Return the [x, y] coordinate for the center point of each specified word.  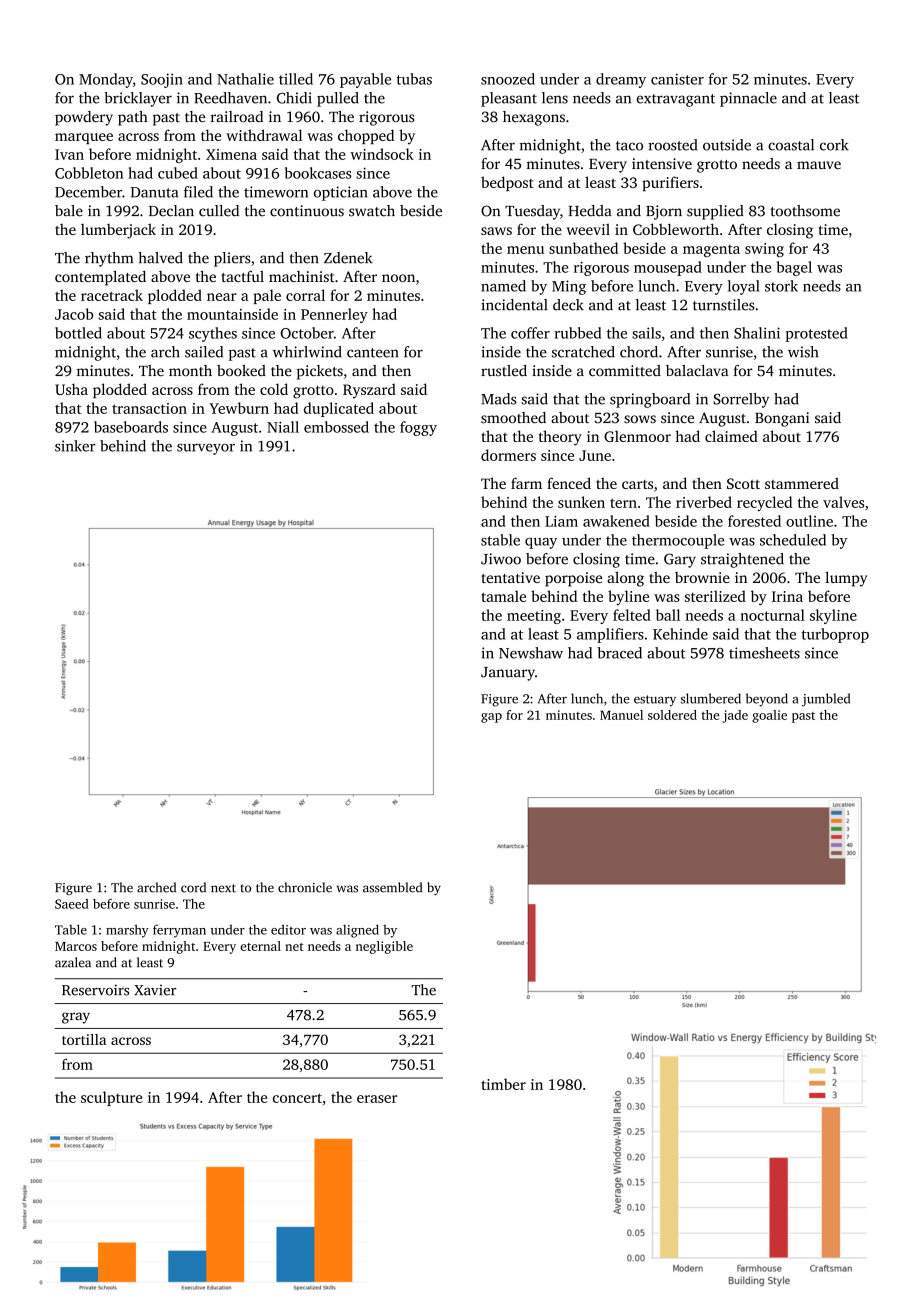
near [222, 297]
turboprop [835, 635]
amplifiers [610, 635]
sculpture [111, 1098]
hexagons [534, 118]
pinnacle [748, 99]
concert [297, 1098]
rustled [504, 370]
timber [503, 1084]
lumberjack [118, 231]
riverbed [704, 502]
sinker [75, 446]
